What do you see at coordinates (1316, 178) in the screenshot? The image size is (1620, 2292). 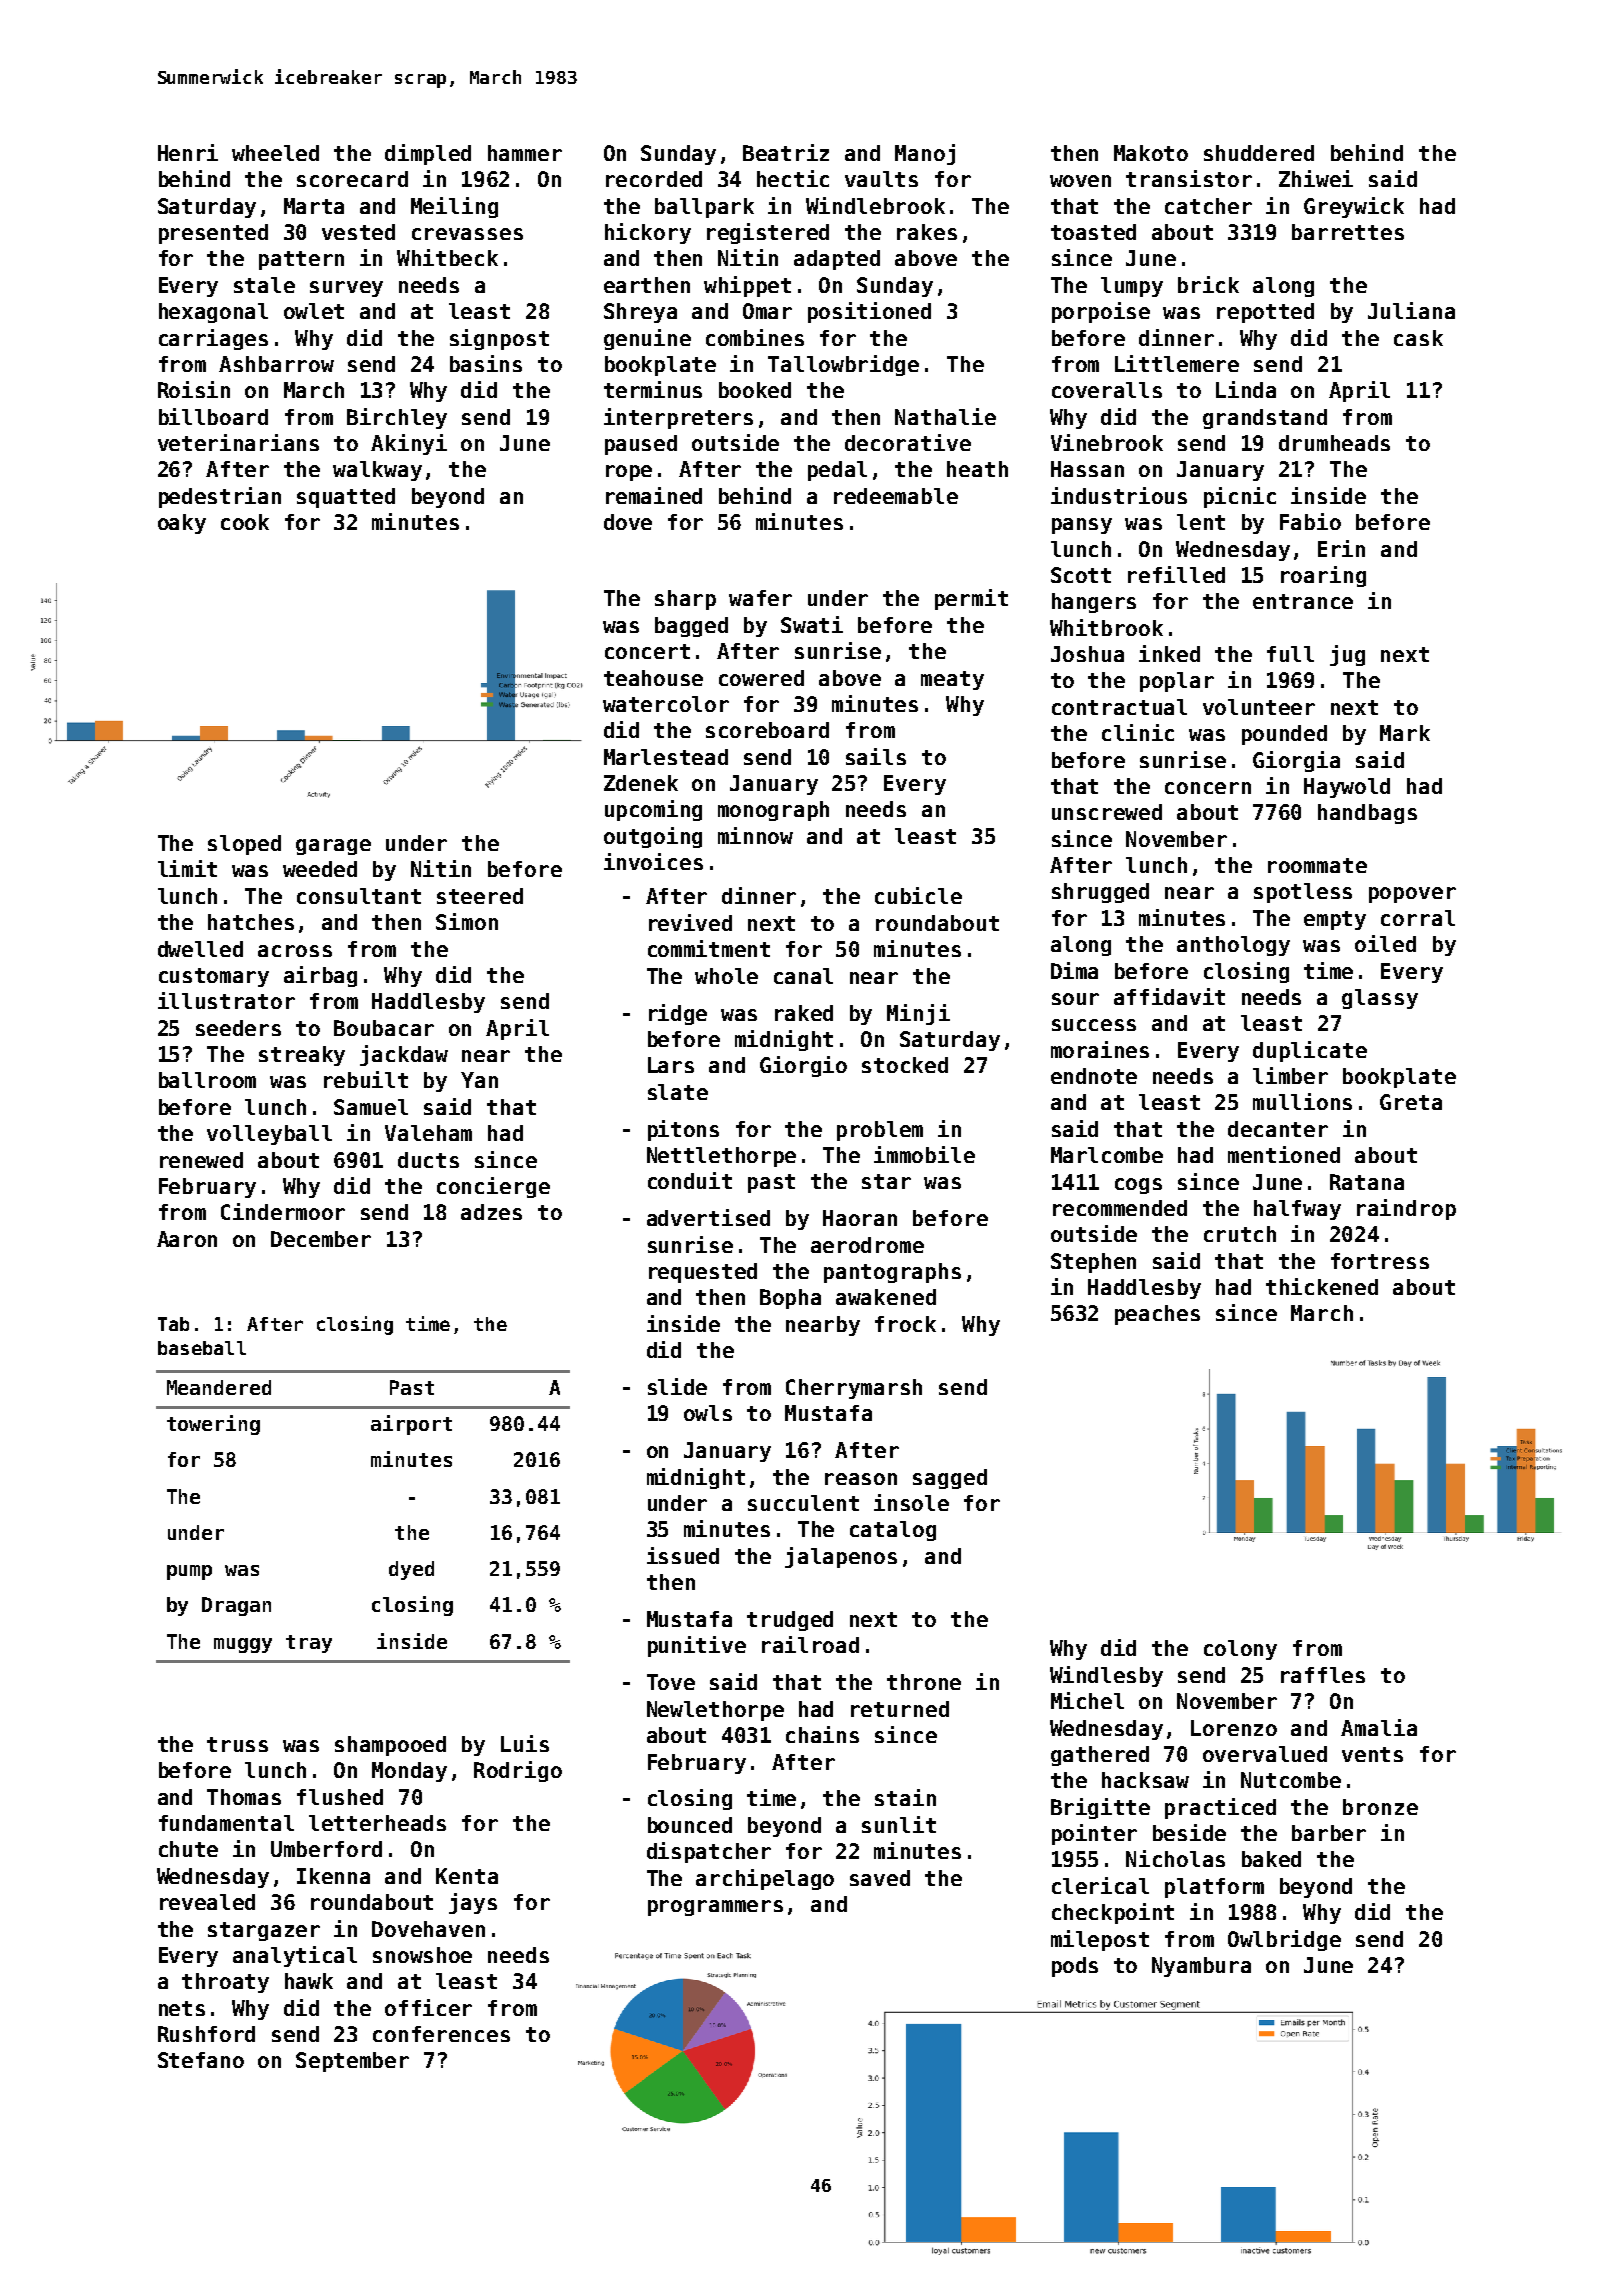 I see `Zhiwei` at bounding box center [1316, 178].
